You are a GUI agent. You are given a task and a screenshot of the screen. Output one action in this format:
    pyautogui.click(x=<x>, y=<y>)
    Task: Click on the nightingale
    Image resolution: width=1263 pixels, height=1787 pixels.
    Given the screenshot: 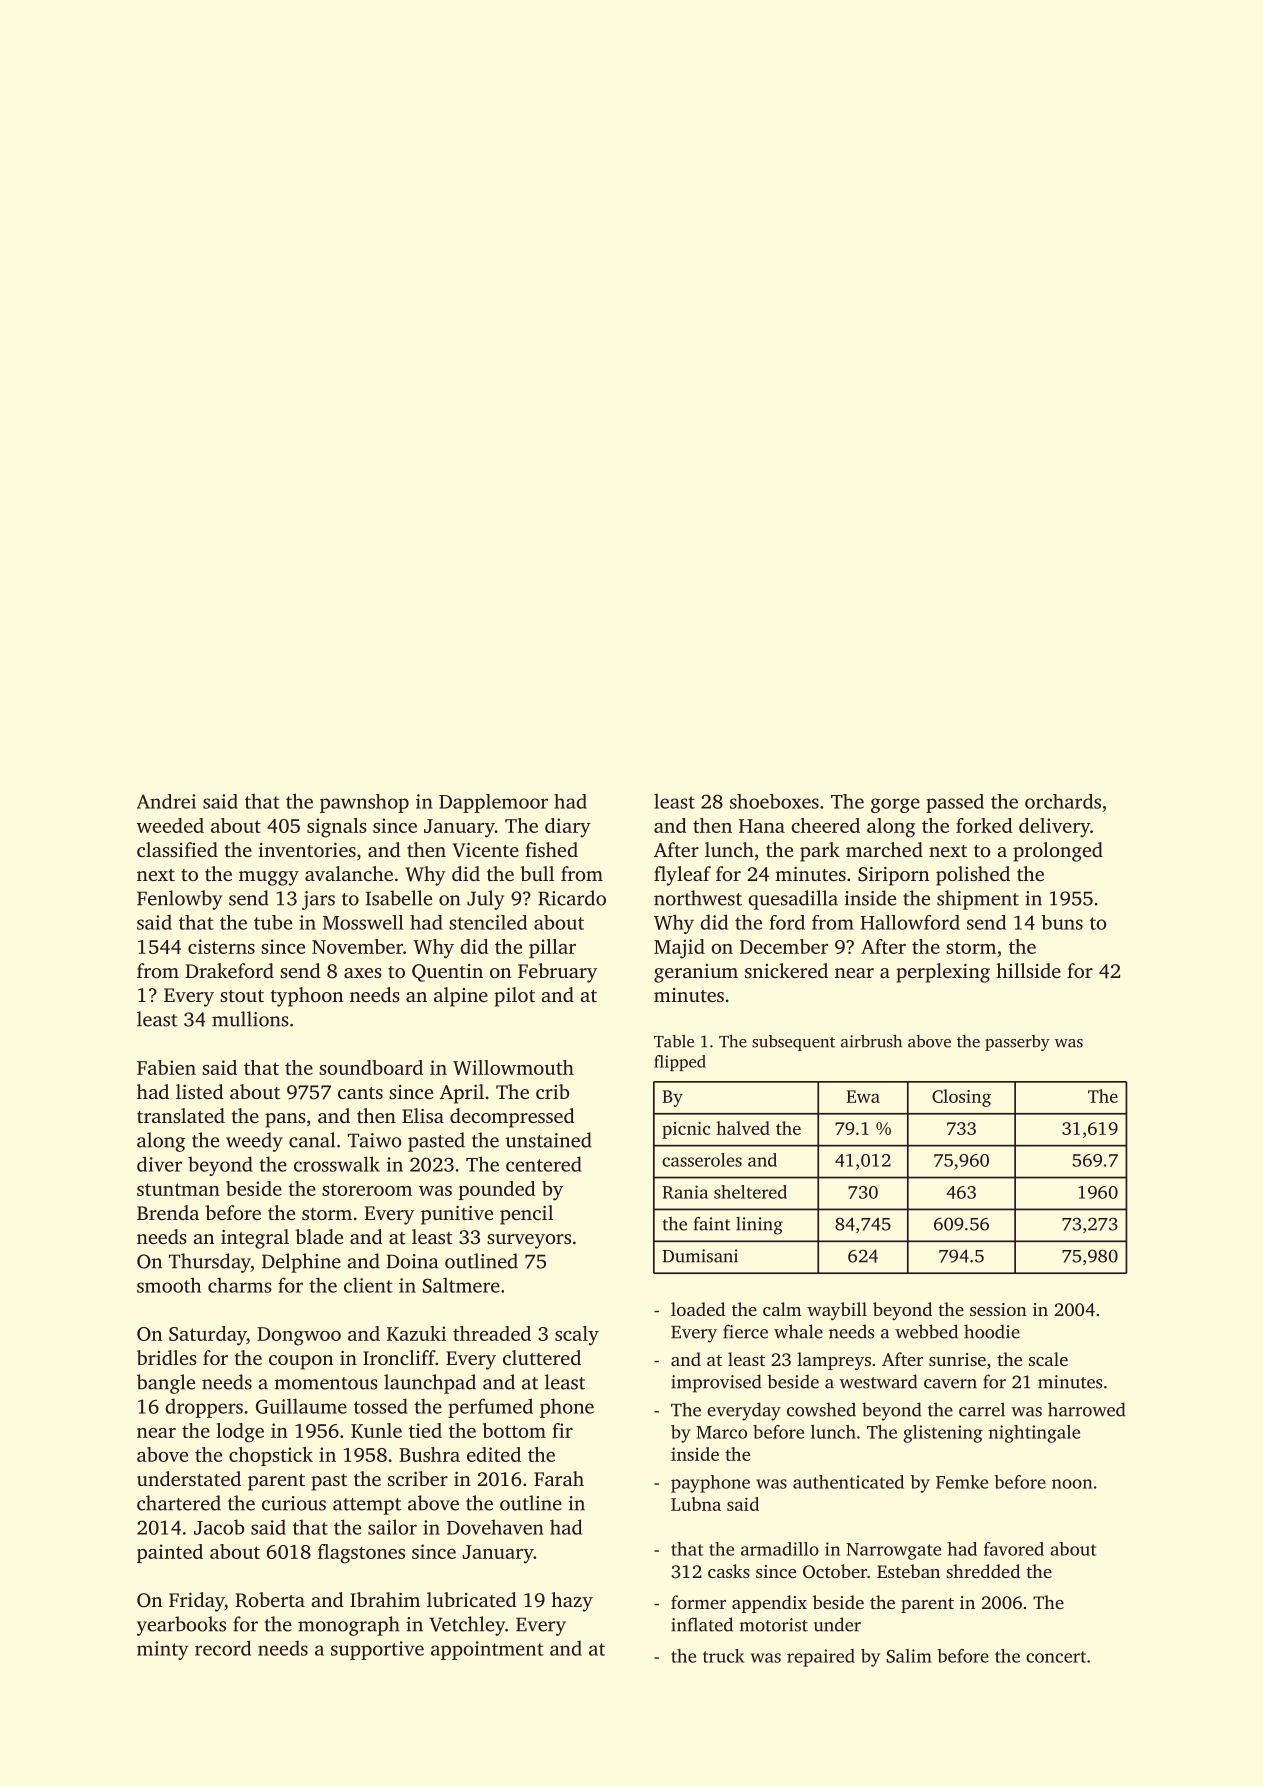 What is the action you would take?
    pyautogui.click(x=1034, y=1434)
